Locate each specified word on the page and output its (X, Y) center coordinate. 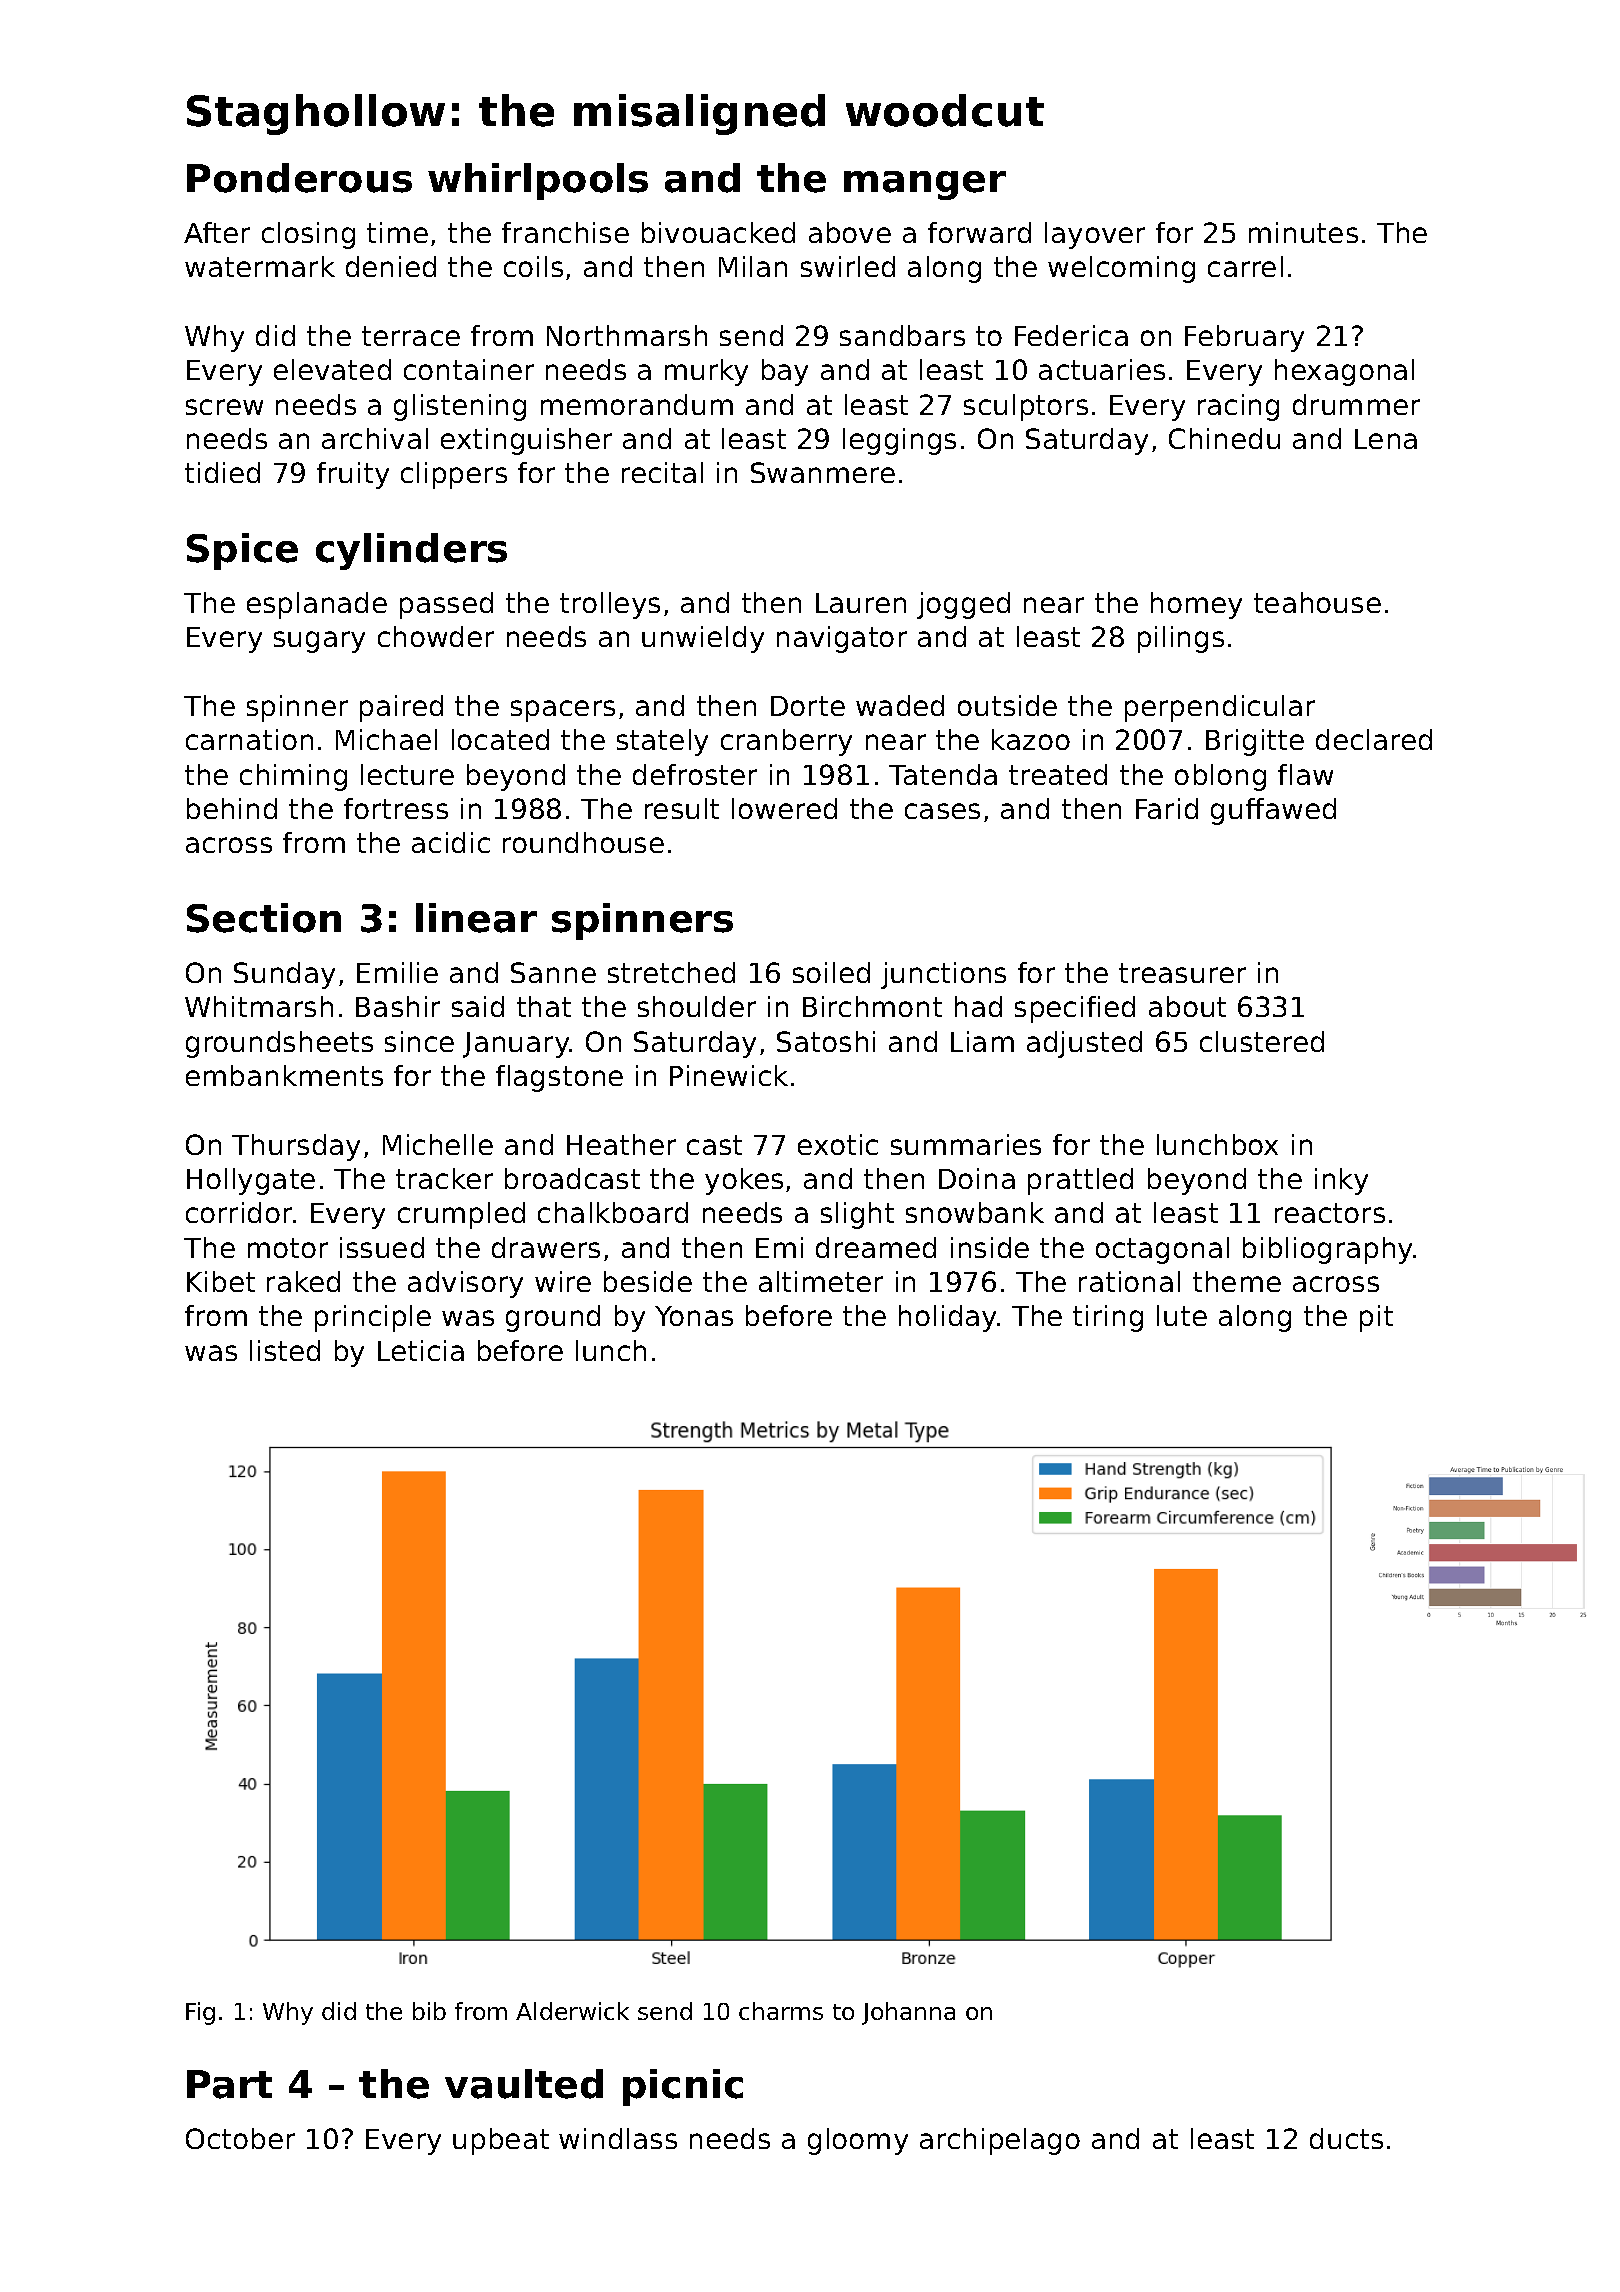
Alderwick (572, 2011)
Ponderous (299, 178)
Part (229, 2084)
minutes (1303, 232)
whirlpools (538, 181)
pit (1376, 1318)
